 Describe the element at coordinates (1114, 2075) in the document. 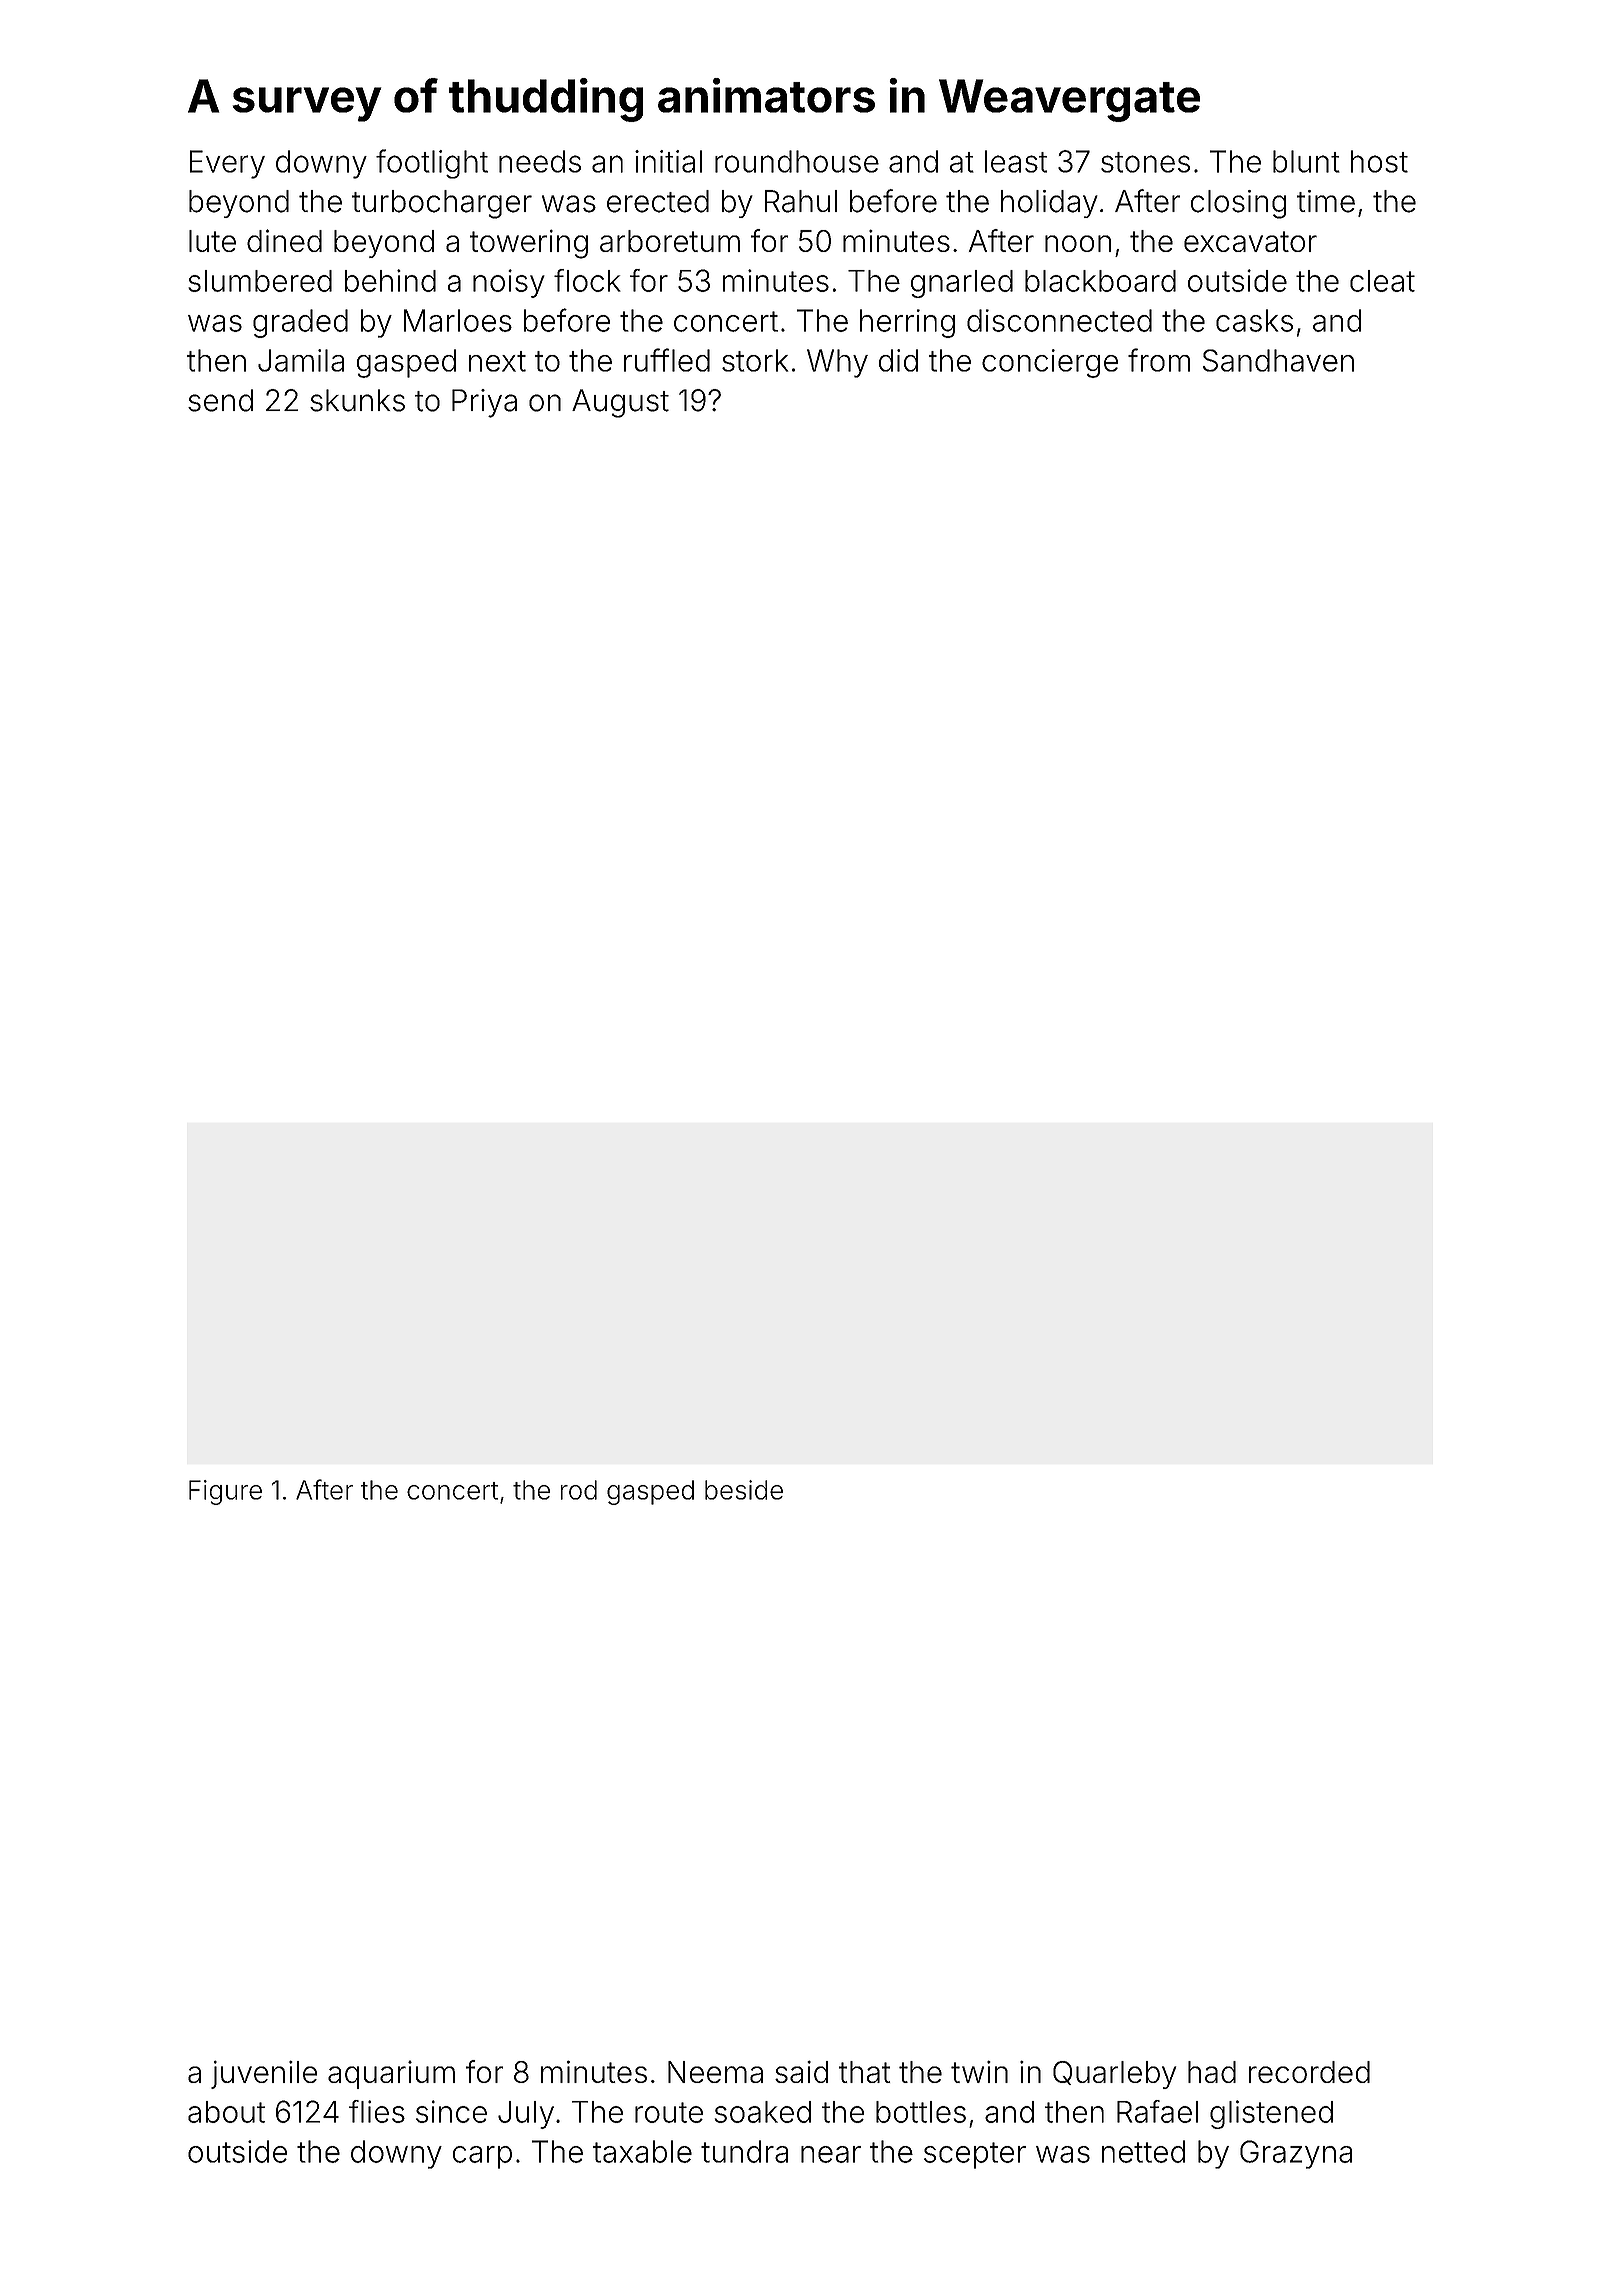

I see `Quarleby` at that location.
